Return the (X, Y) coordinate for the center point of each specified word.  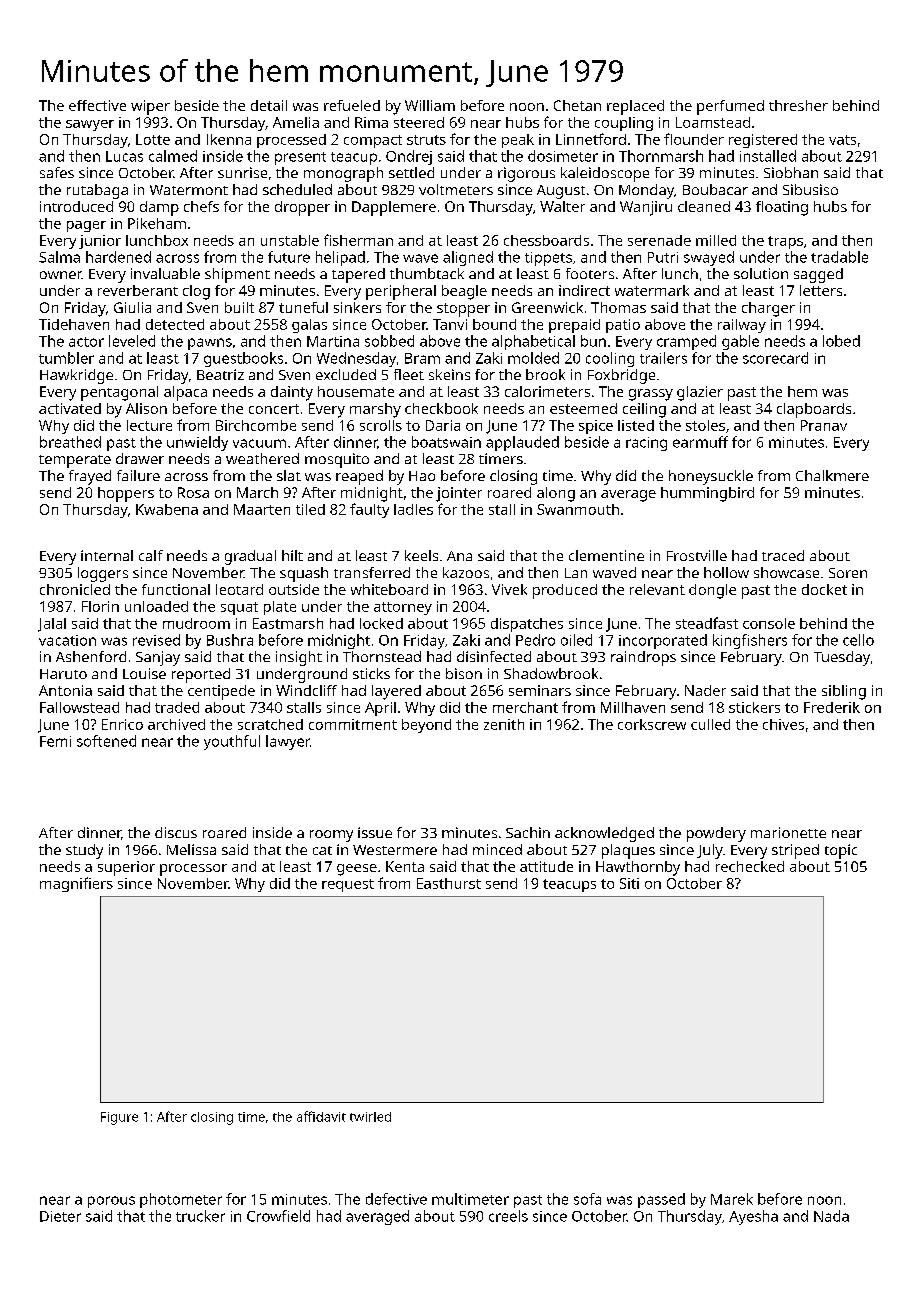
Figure (119, 1118)
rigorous (526, 174)
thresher (798, 105)
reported (201, 675)
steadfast (707, 623)
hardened (118, 257)
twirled (370, 1117)
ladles (413, 509)
